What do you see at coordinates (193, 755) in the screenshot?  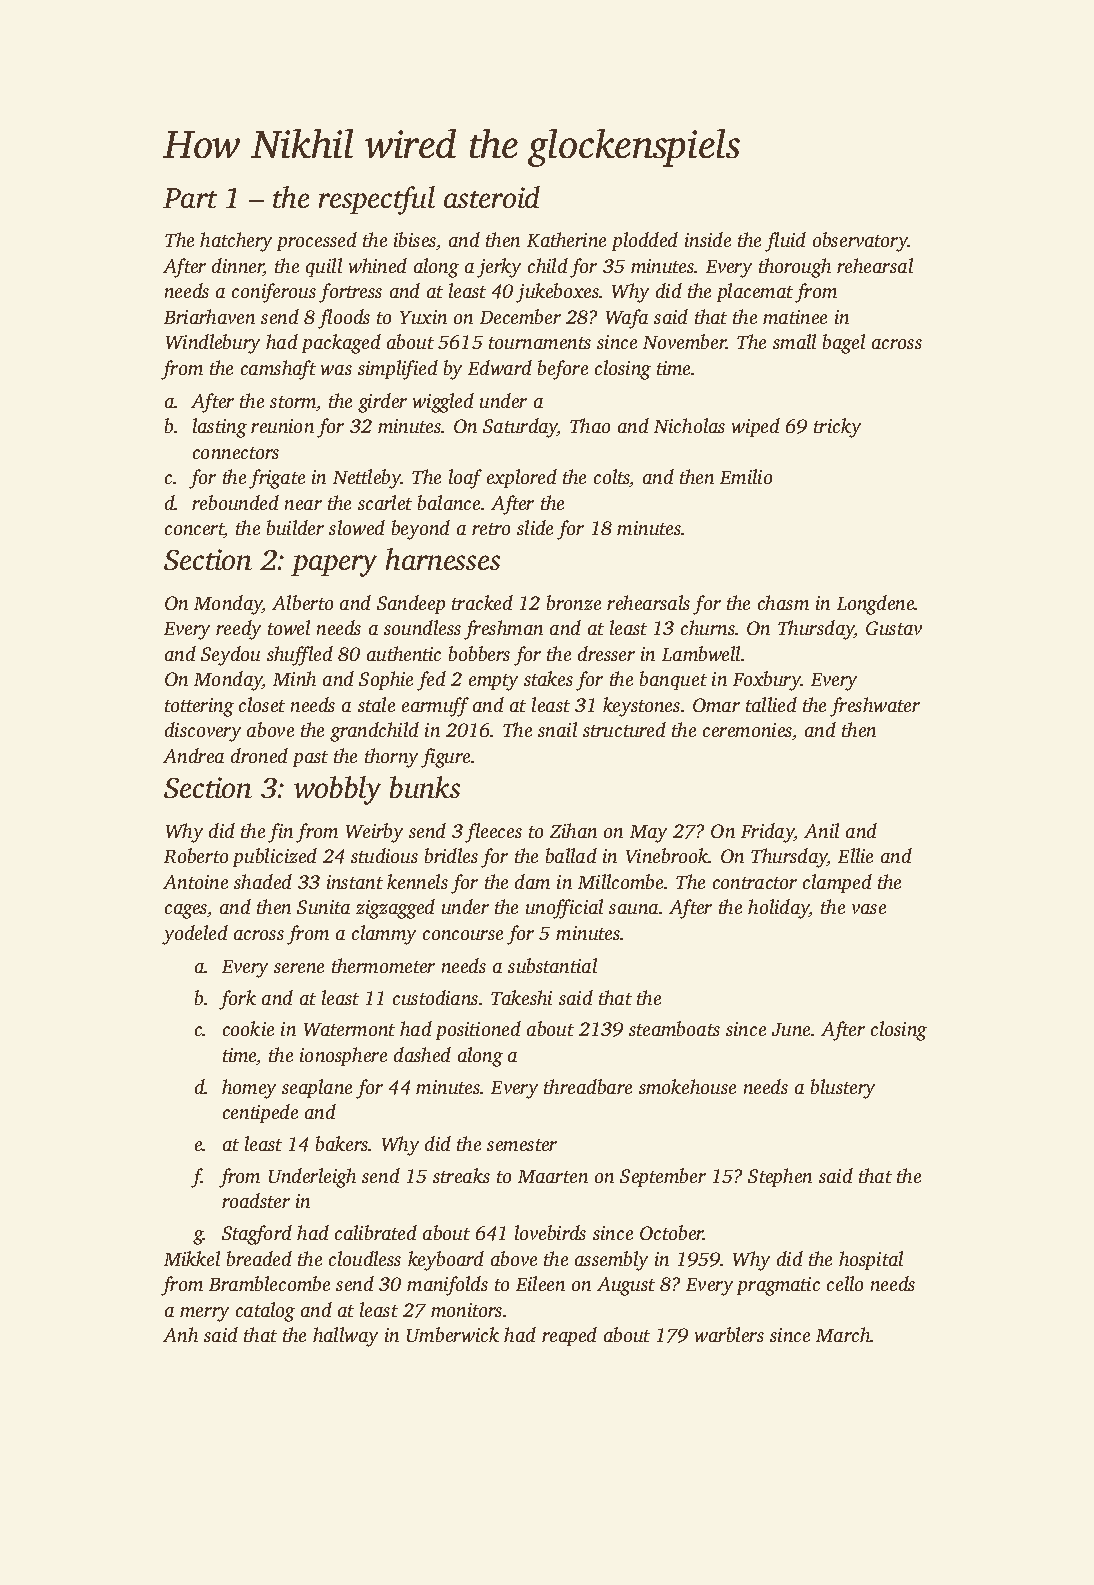 I see `Andrea` at bounding box center [193, 755].
